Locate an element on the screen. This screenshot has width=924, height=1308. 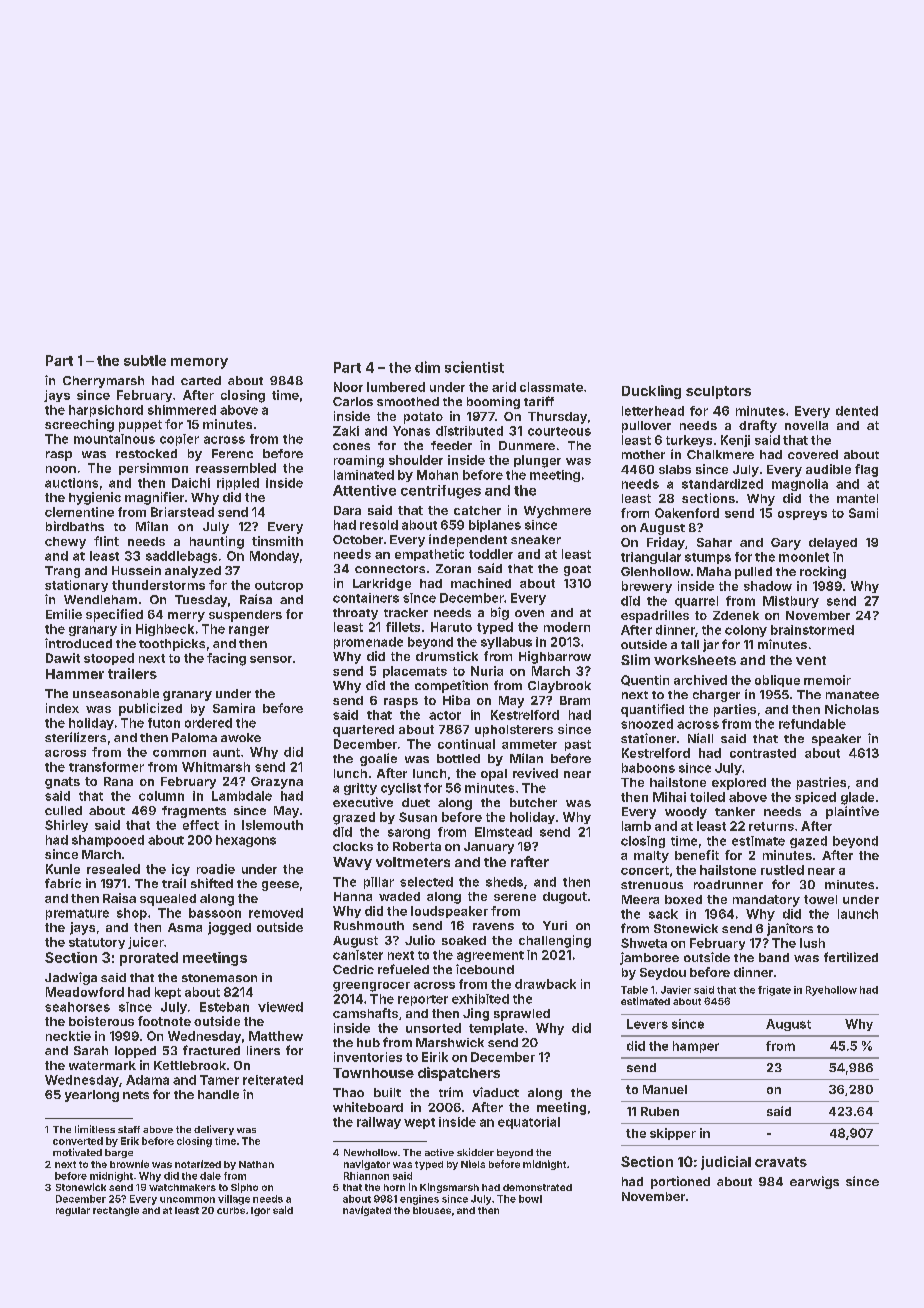
memory is located at coordinates (199, 363).
